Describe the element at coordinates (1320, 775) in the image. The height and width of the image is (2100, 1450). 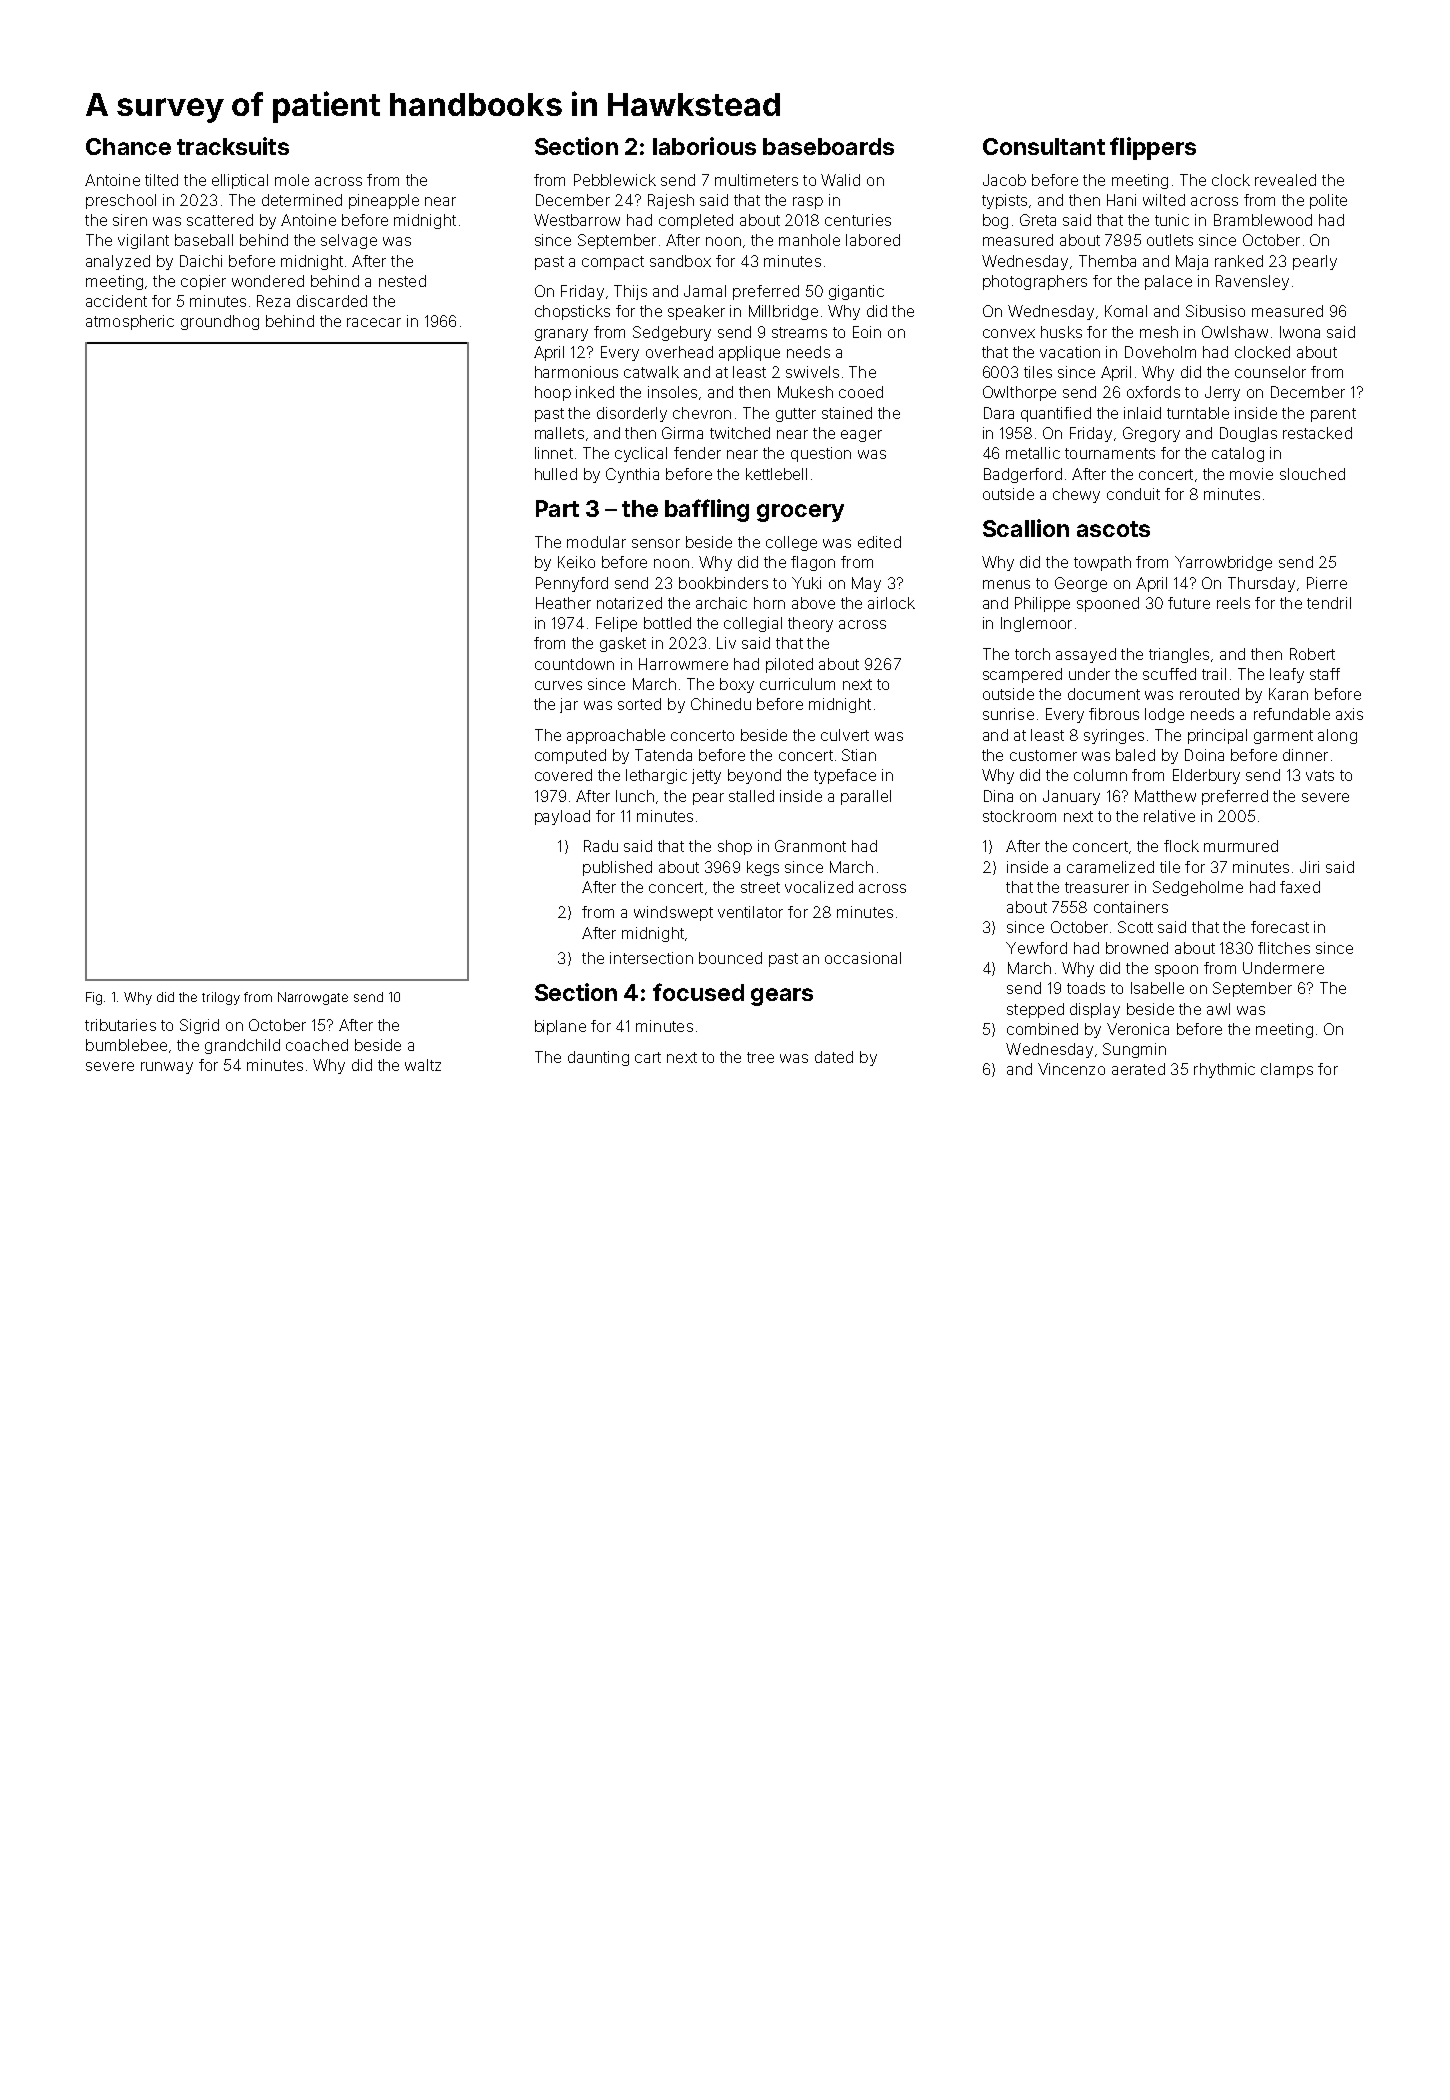
I see `vats` at that location.
